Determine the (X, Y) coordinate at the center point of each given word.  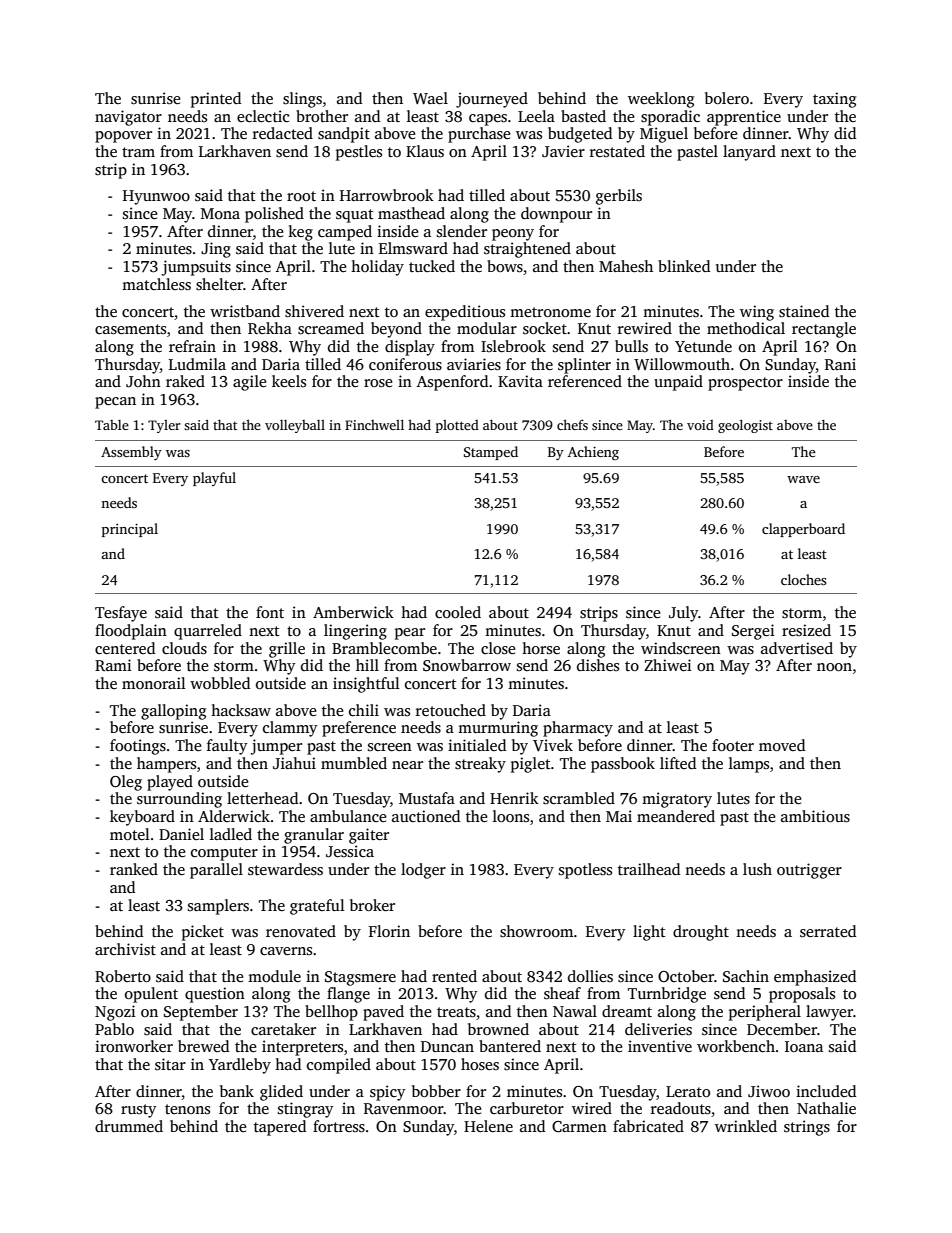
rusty (139, 1111)
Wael (430, 98)
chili (364, 710)
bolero (727, 98)
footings (138, 747)
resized (806, 630)
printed (216, 100)
